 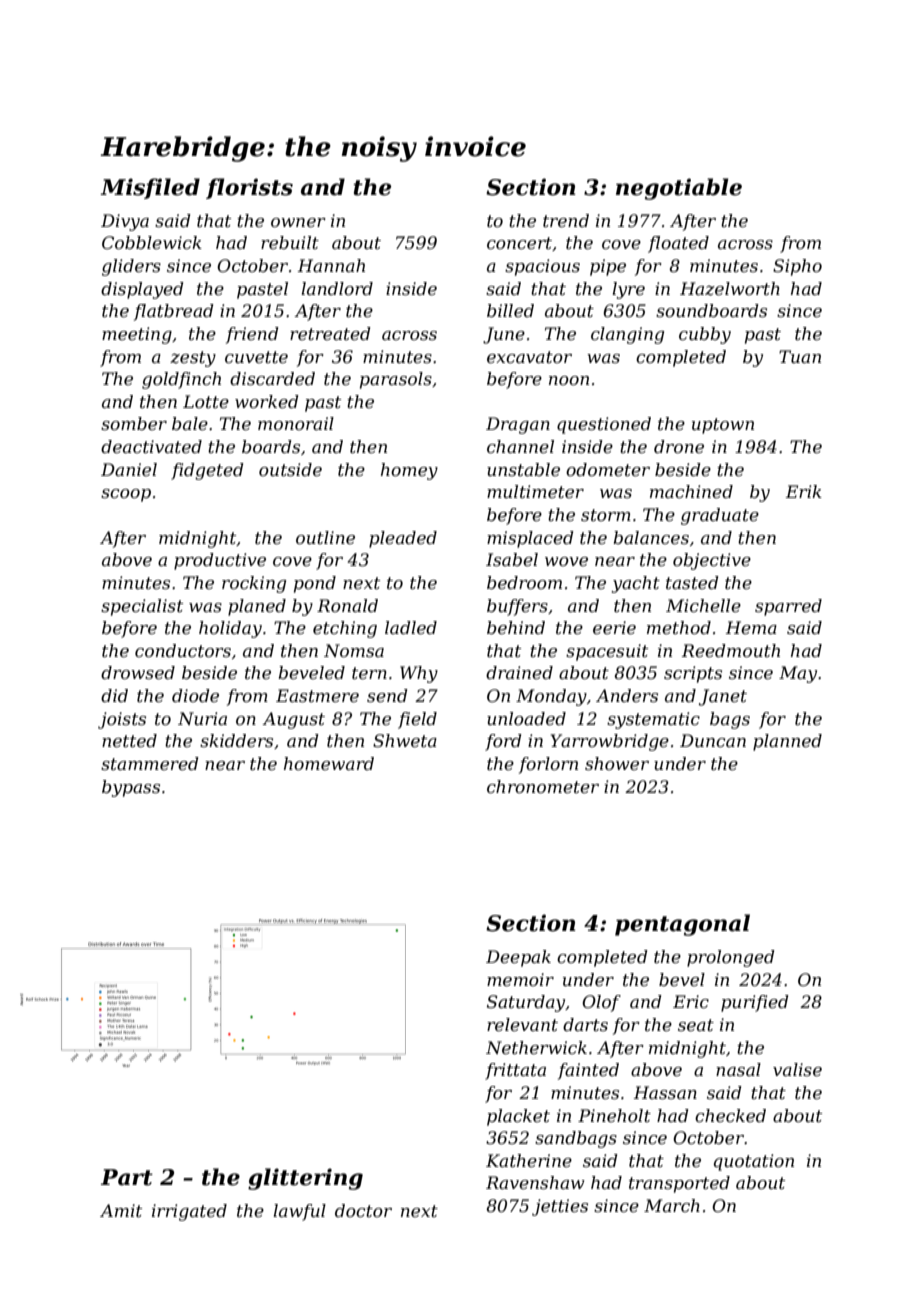 I want to click on Tuan, so click(x=800, y=356).
